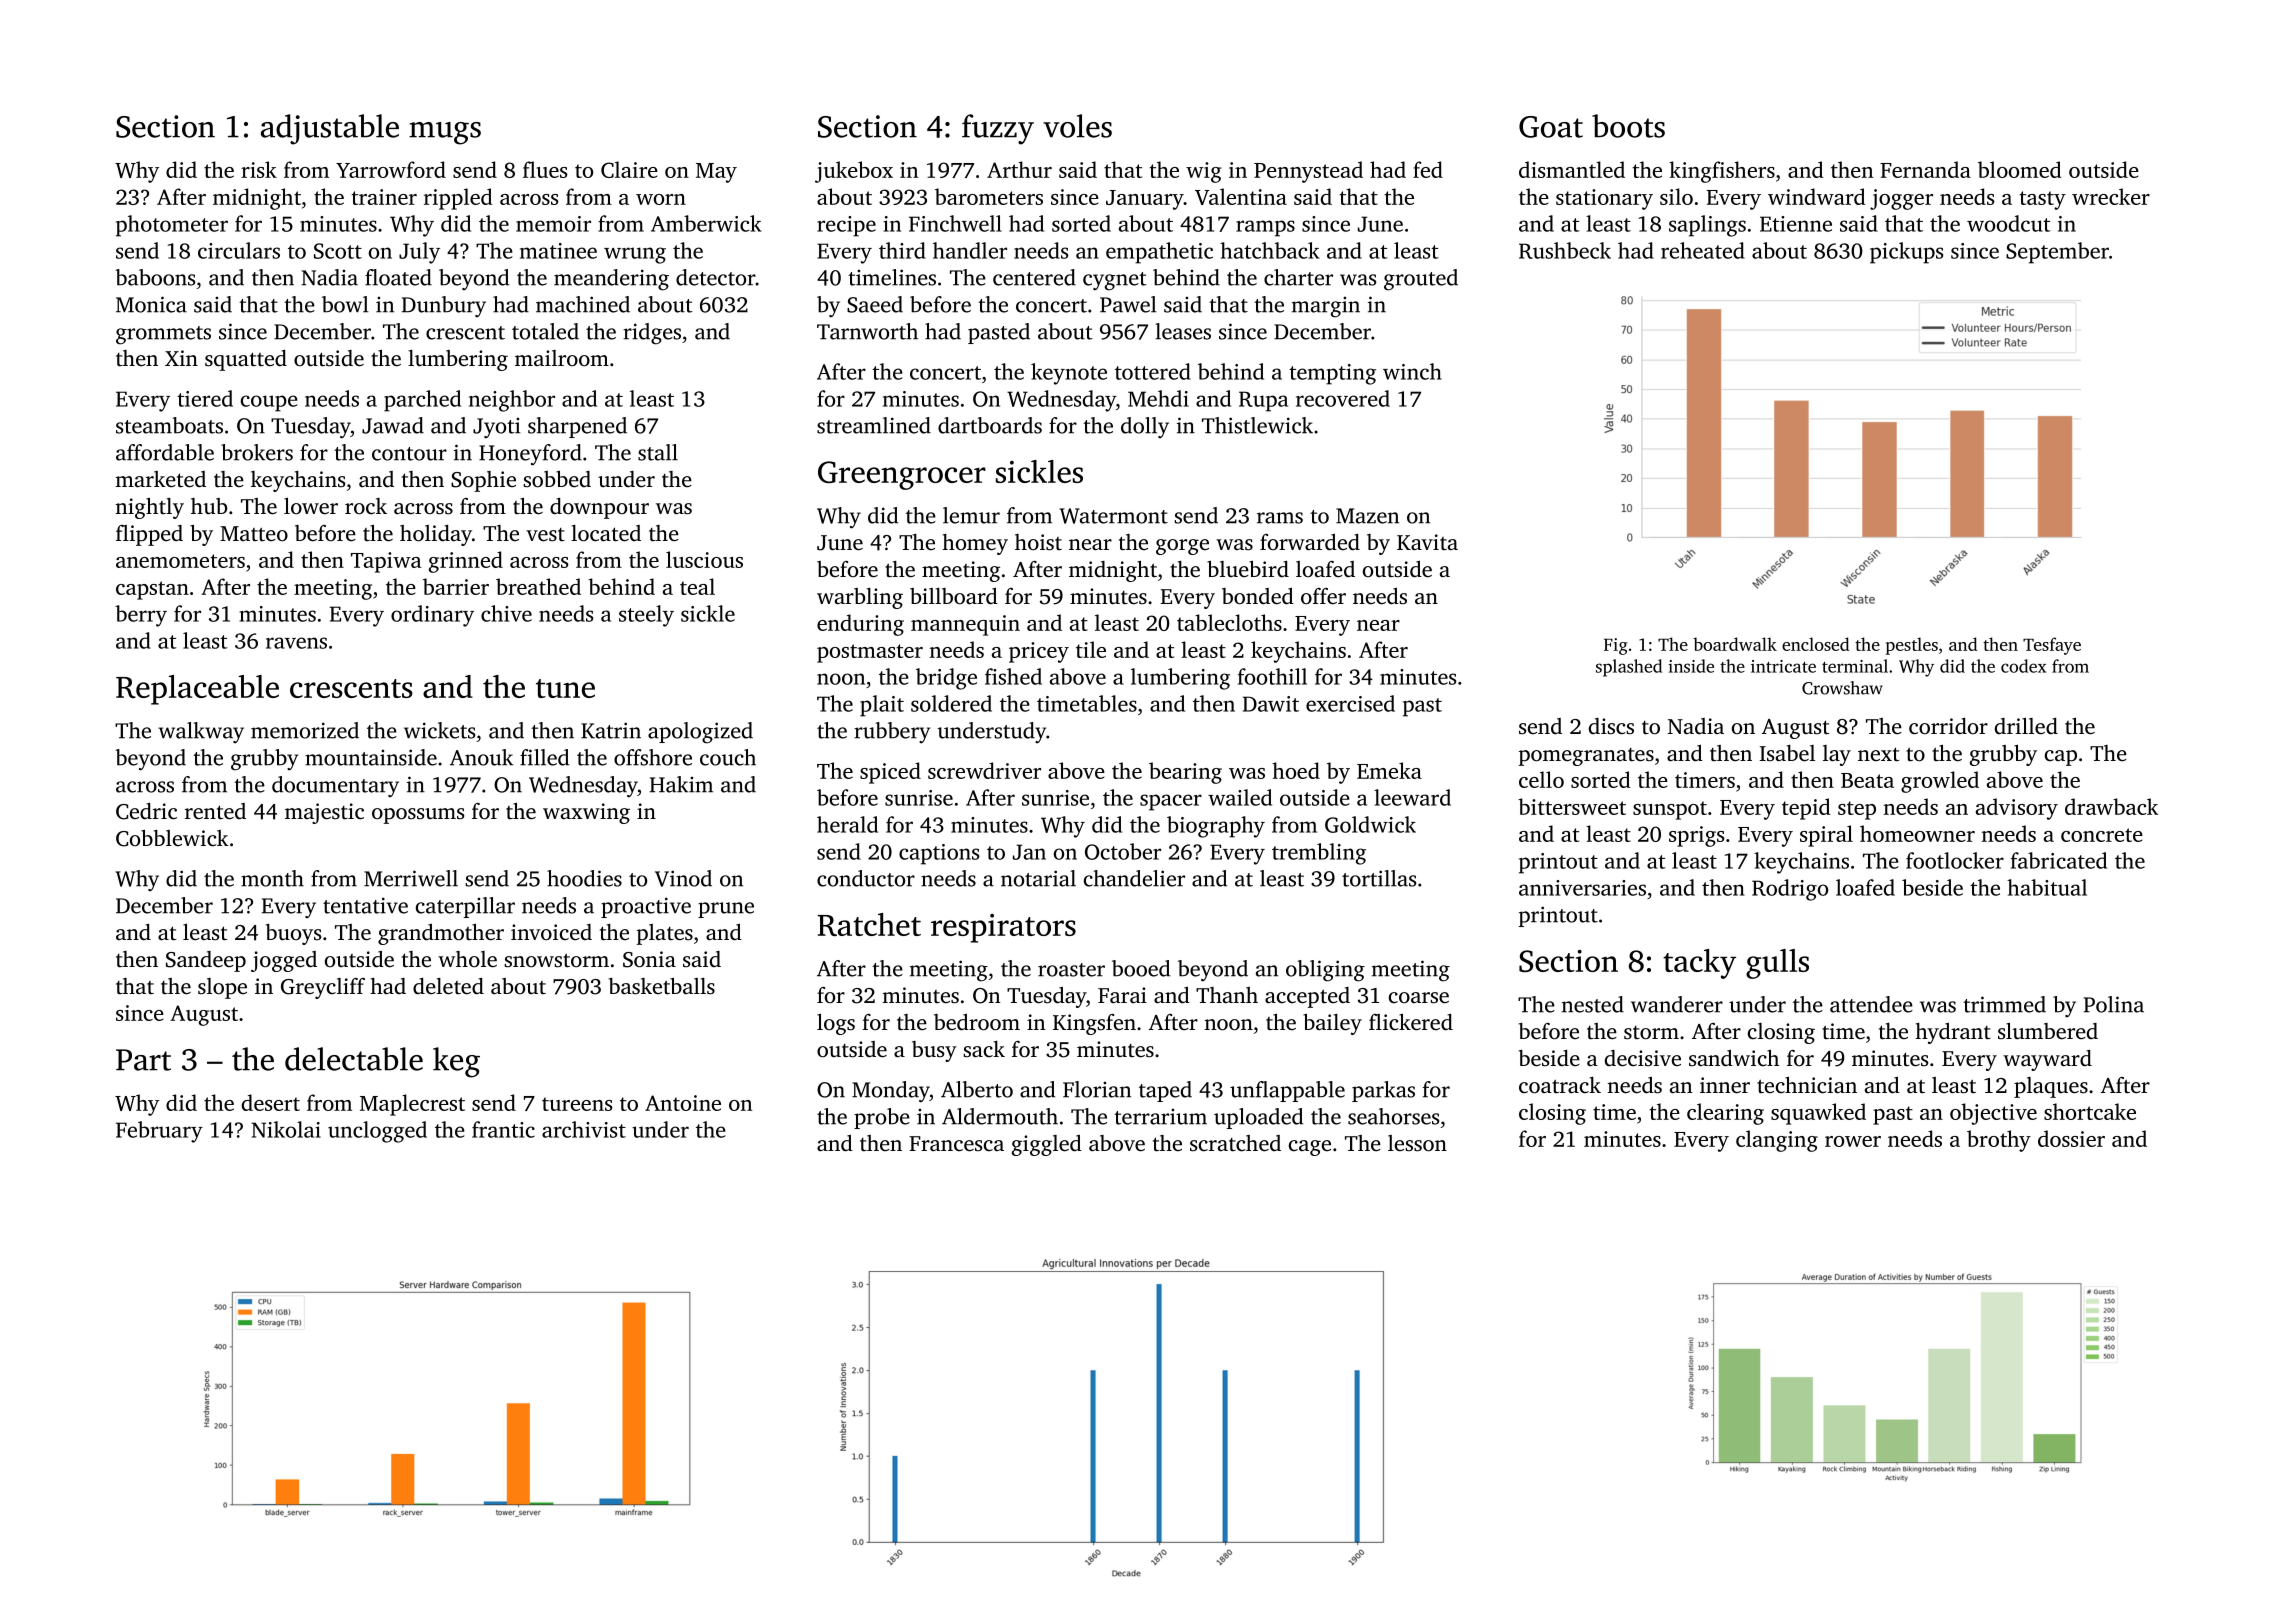  I want to click on clanging, so click(1777, 1141).
